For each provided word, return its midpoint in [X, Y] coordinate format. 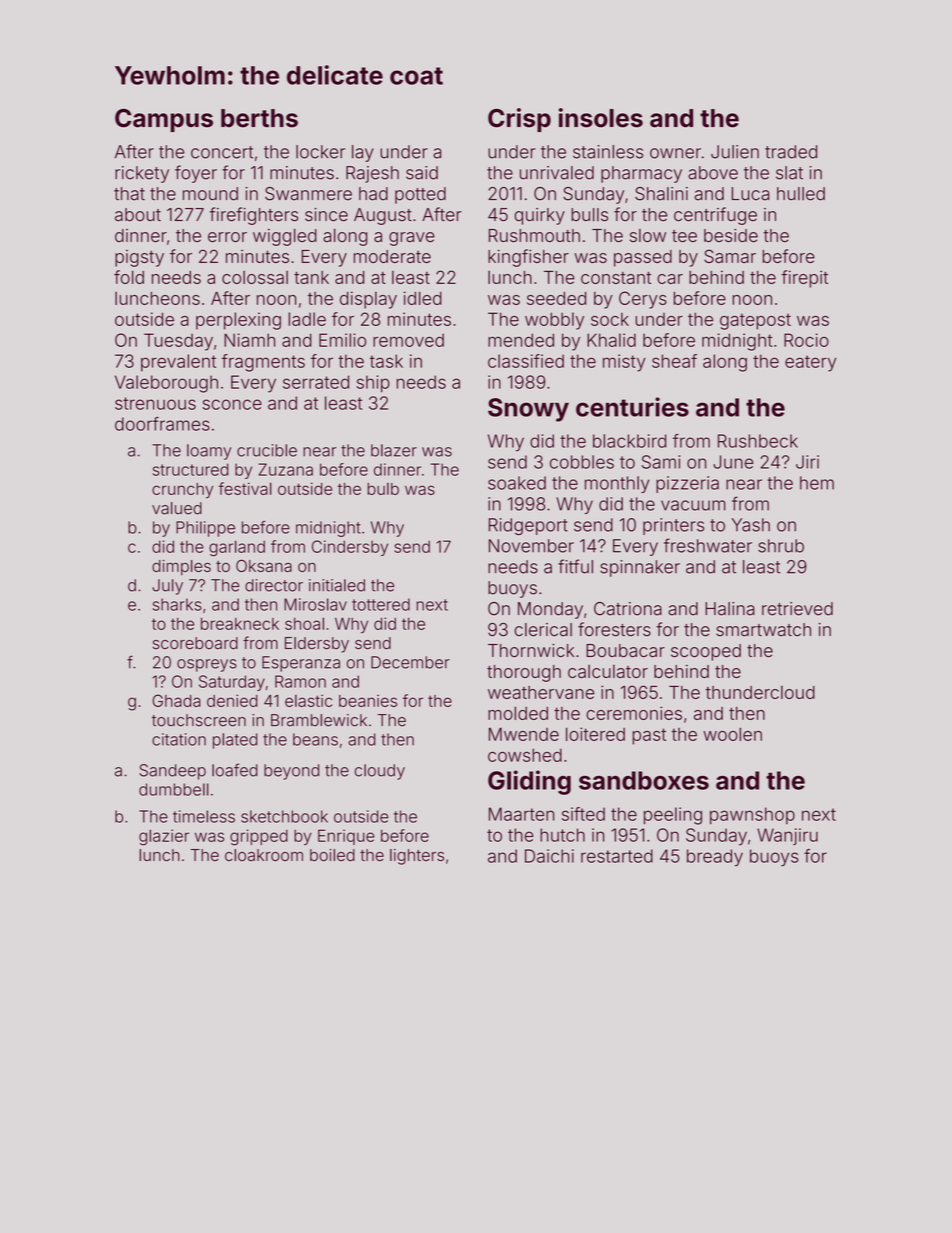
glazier [164, 837]
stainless [608, 152]
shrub [781, 546]
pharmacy [641, 174]
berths [259, 118]
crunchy [182, 491]
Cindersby [350, 548]
